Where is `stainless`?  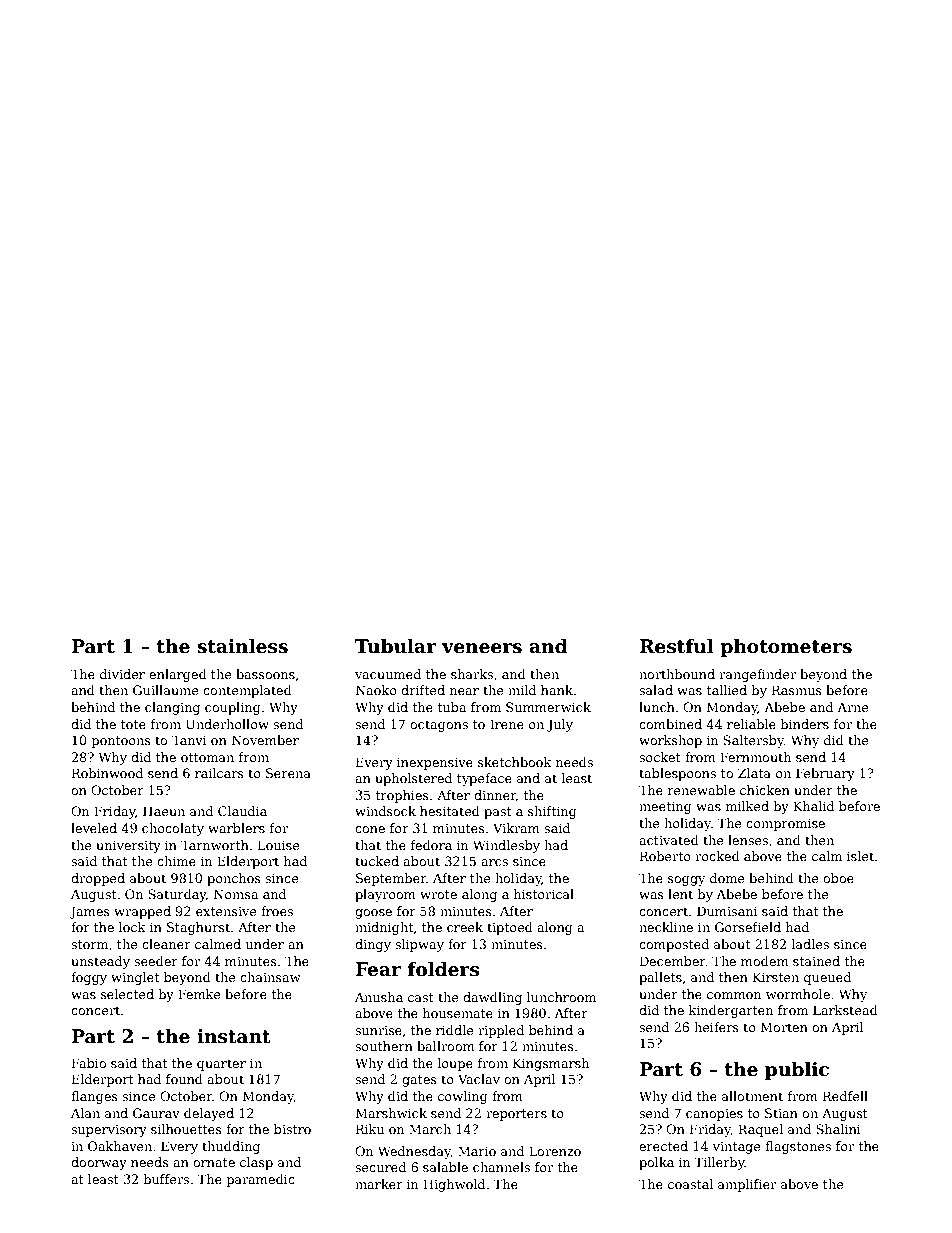 stainless is located at coordinates (242, 646).
